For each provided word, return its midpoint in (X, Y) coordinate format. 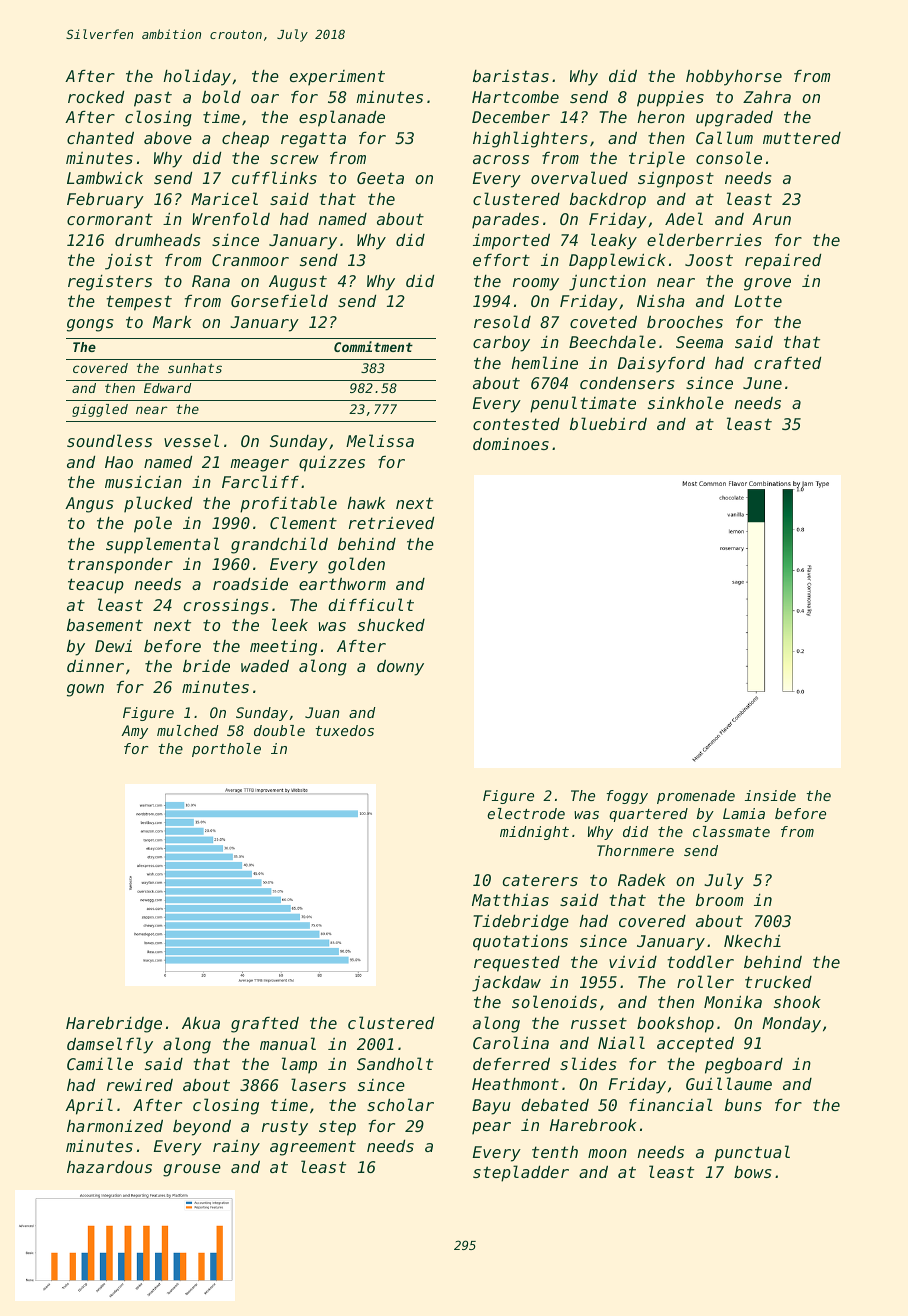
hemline (545, 362)
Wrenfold (231, 218)
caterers (540, 880)
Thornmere (635, 850)
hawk (366, 503)
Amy (134, 732)
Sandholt (395, 1063)
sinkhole (686, 402)
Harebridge (114, 1025)
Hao (119, 462)
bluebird (608, 423)
